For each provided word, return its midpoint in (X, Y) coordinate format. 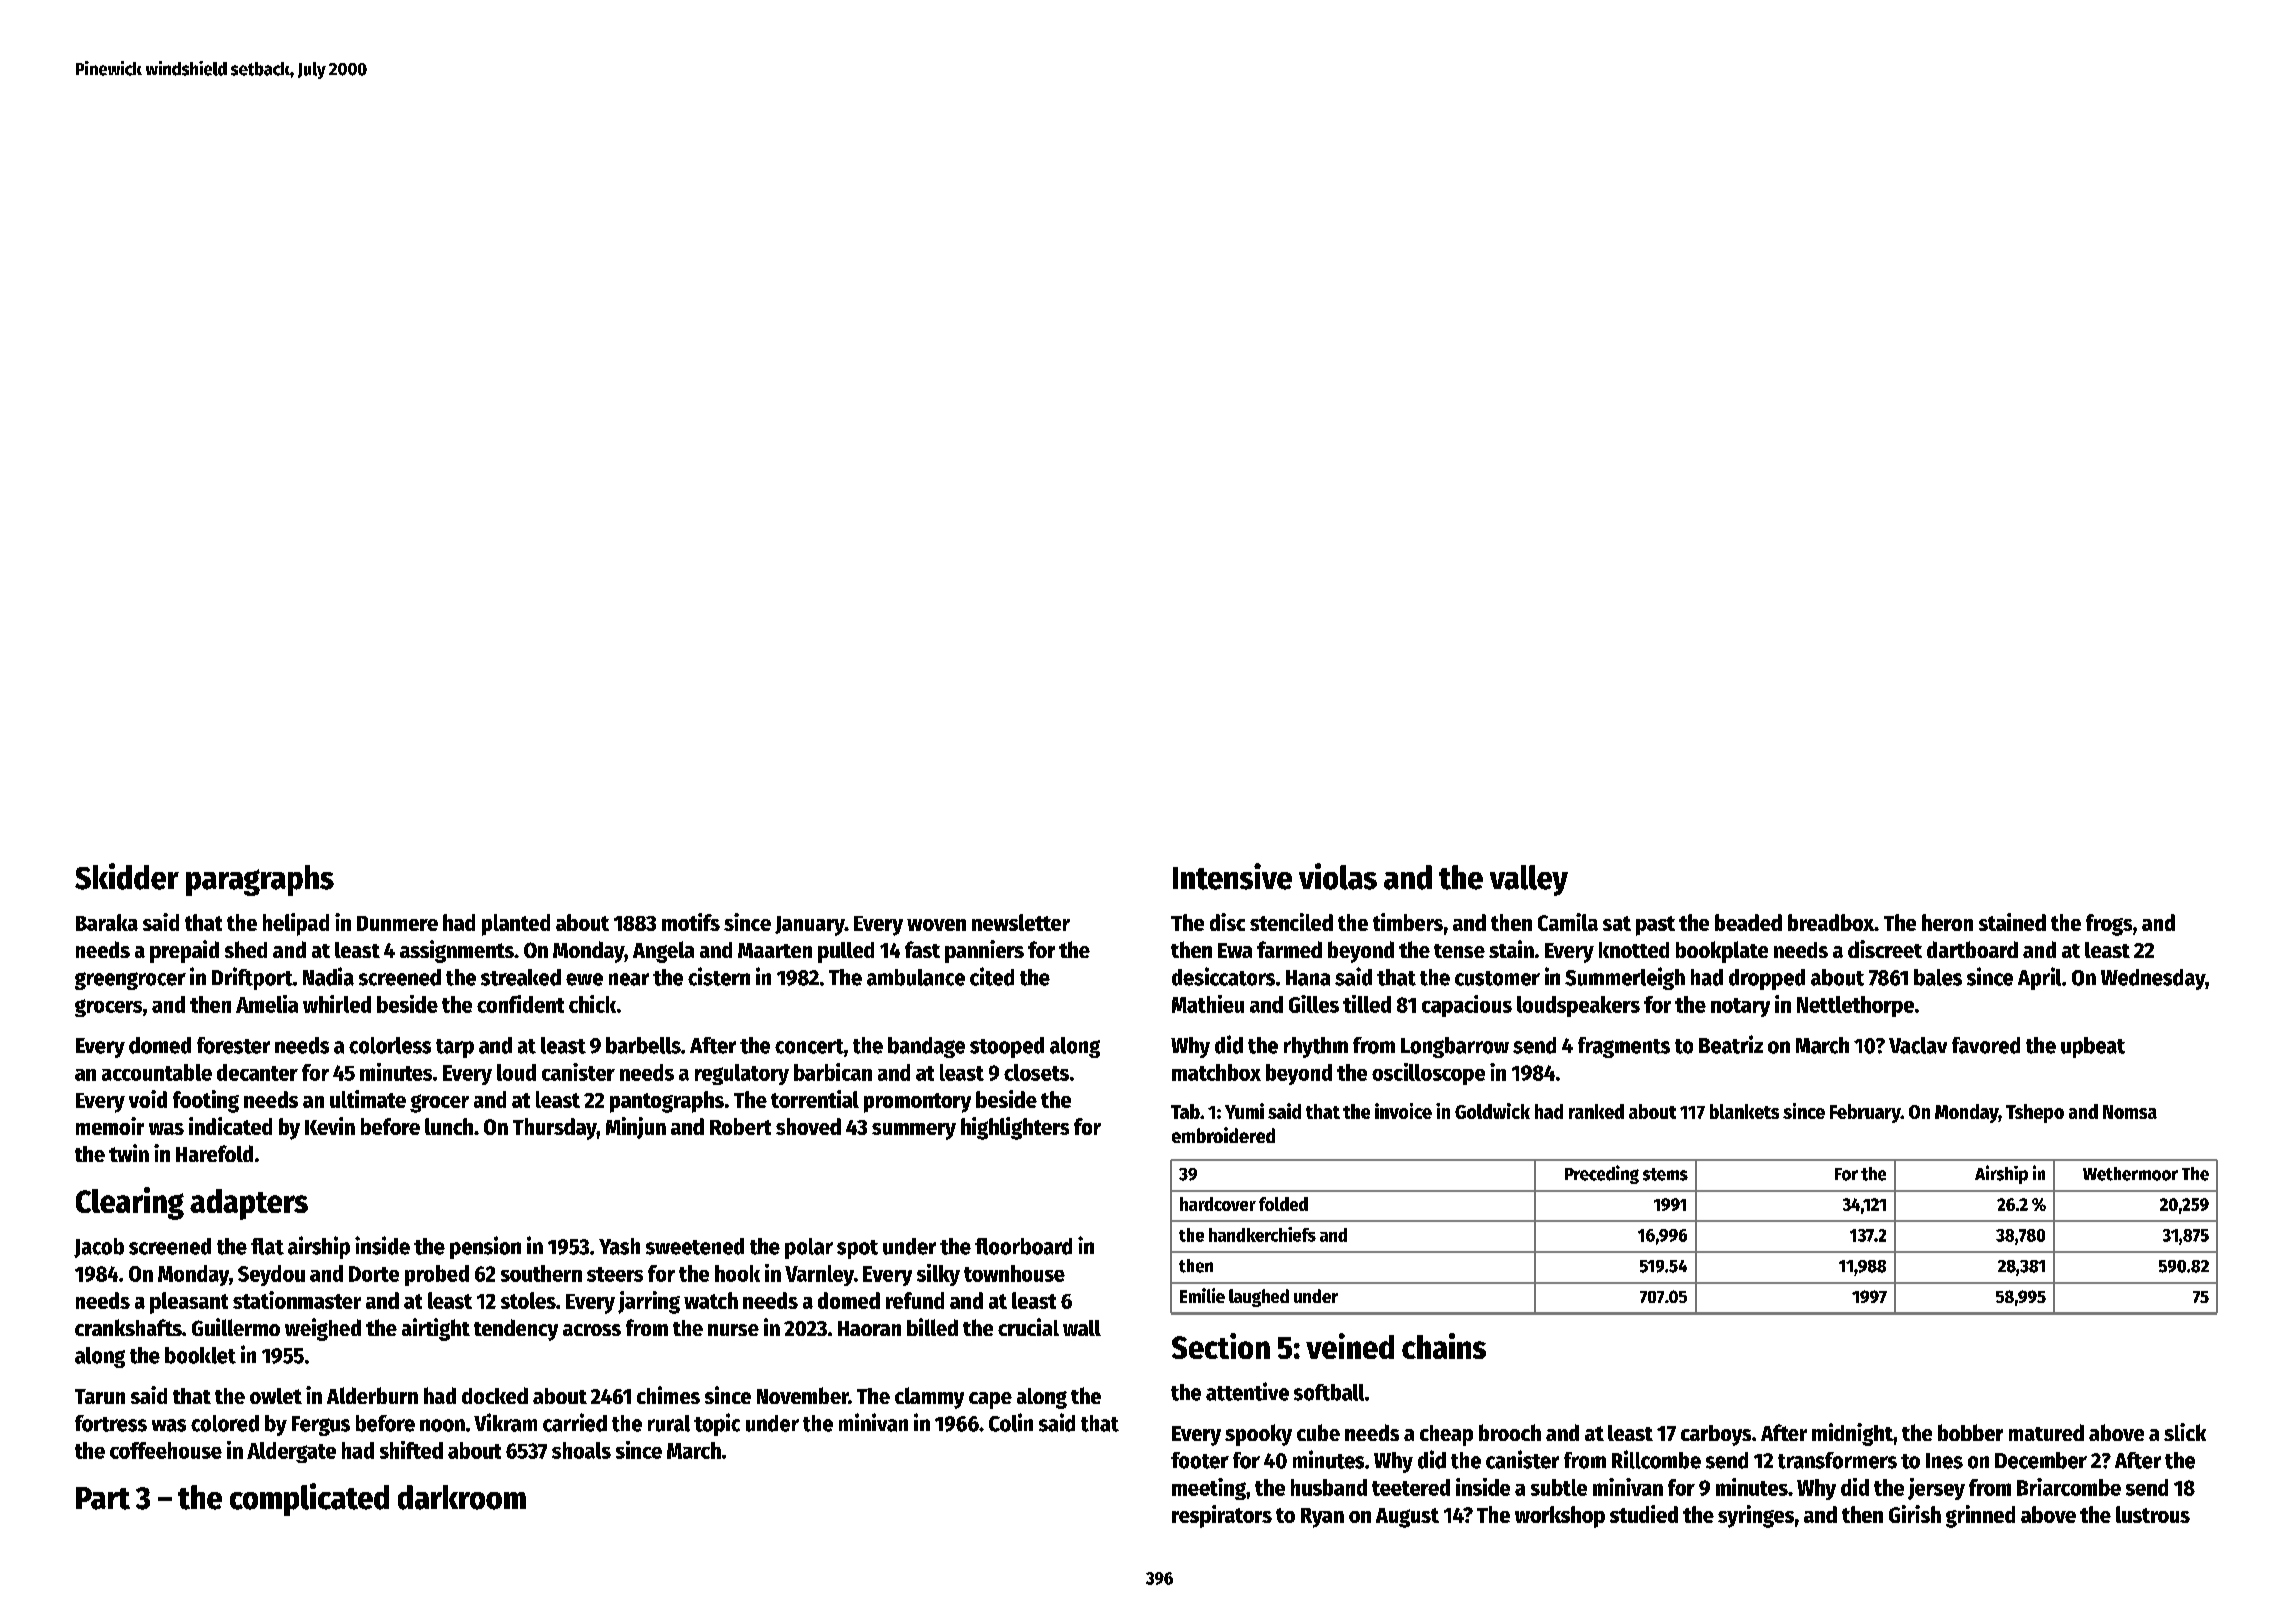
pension (485, 1247)
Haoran (869, 1328)
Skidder (127, 876)
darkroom (462, 1497)
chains (1444, 1346)
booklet (200, 1355)
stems (1665, 1174)
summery (914, 1131)
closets (1036, 1072)
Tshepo (2035, 1113)
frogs (2109, 925)
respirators (1222, 1516)
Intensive (1232, 876)
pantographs (667, 1102)
